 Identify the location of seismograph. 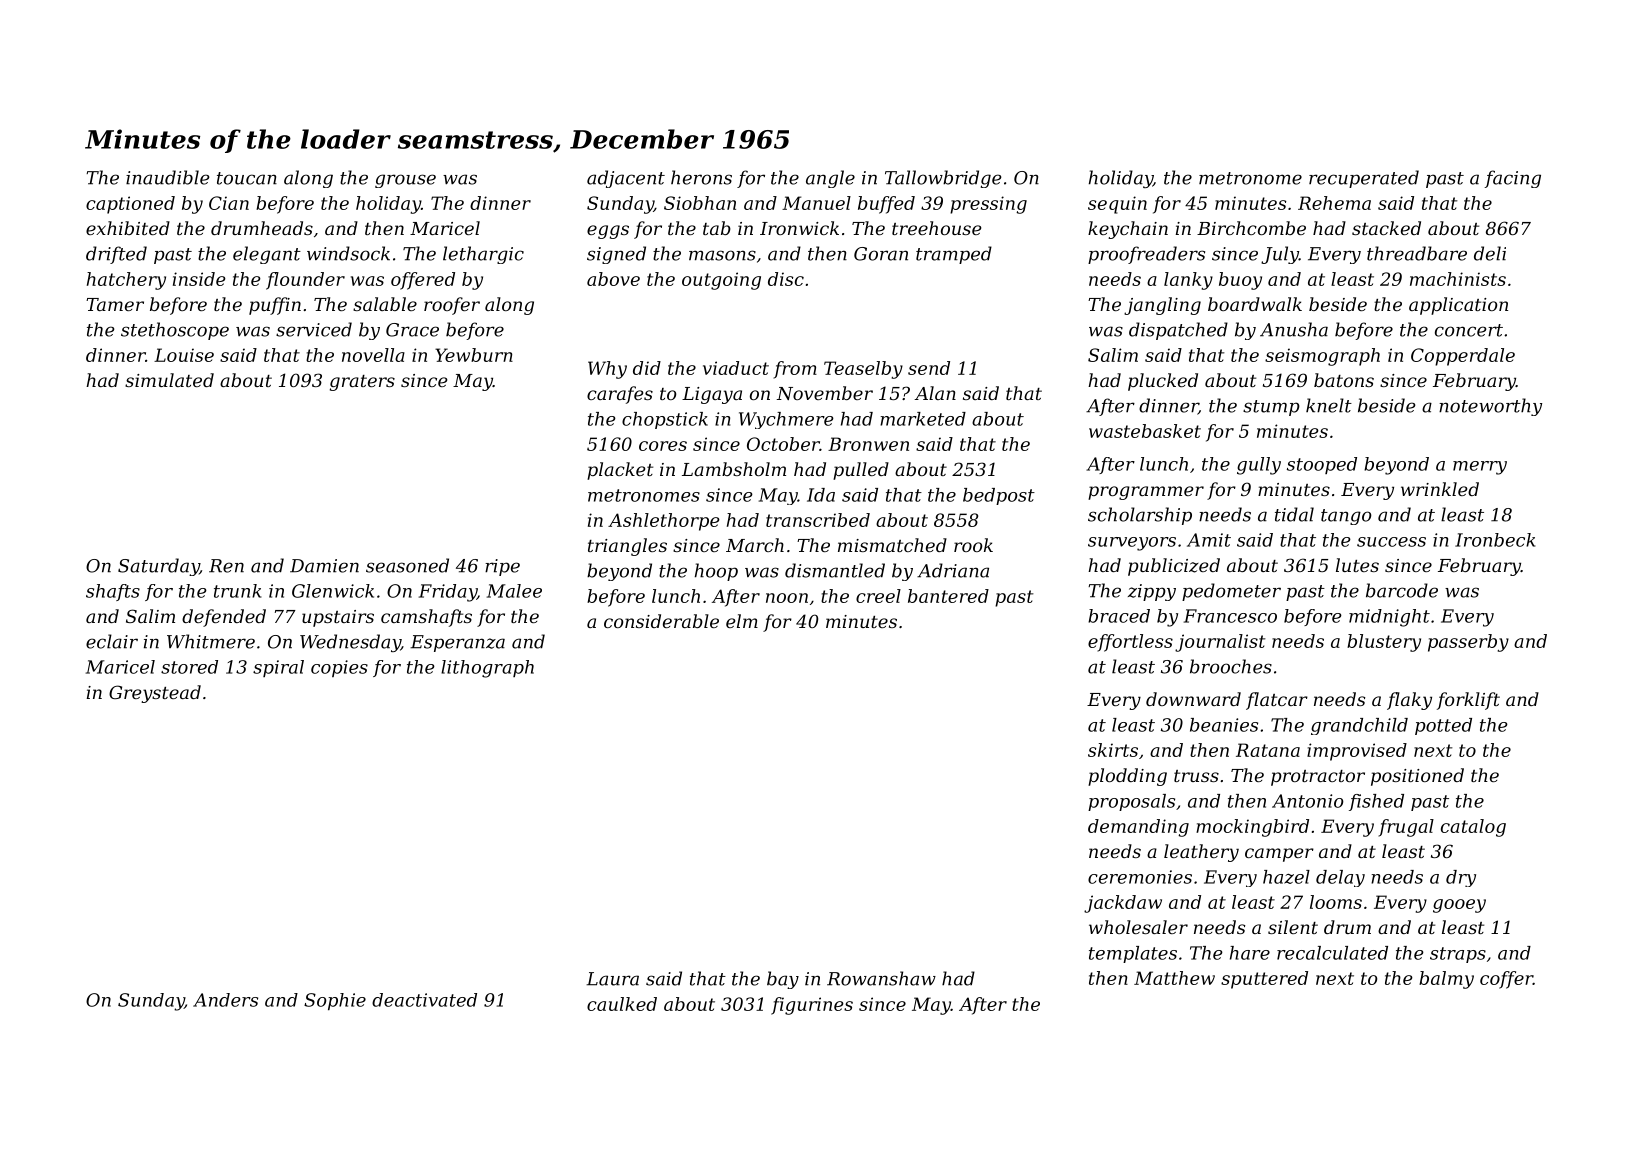
(1322, 357).
